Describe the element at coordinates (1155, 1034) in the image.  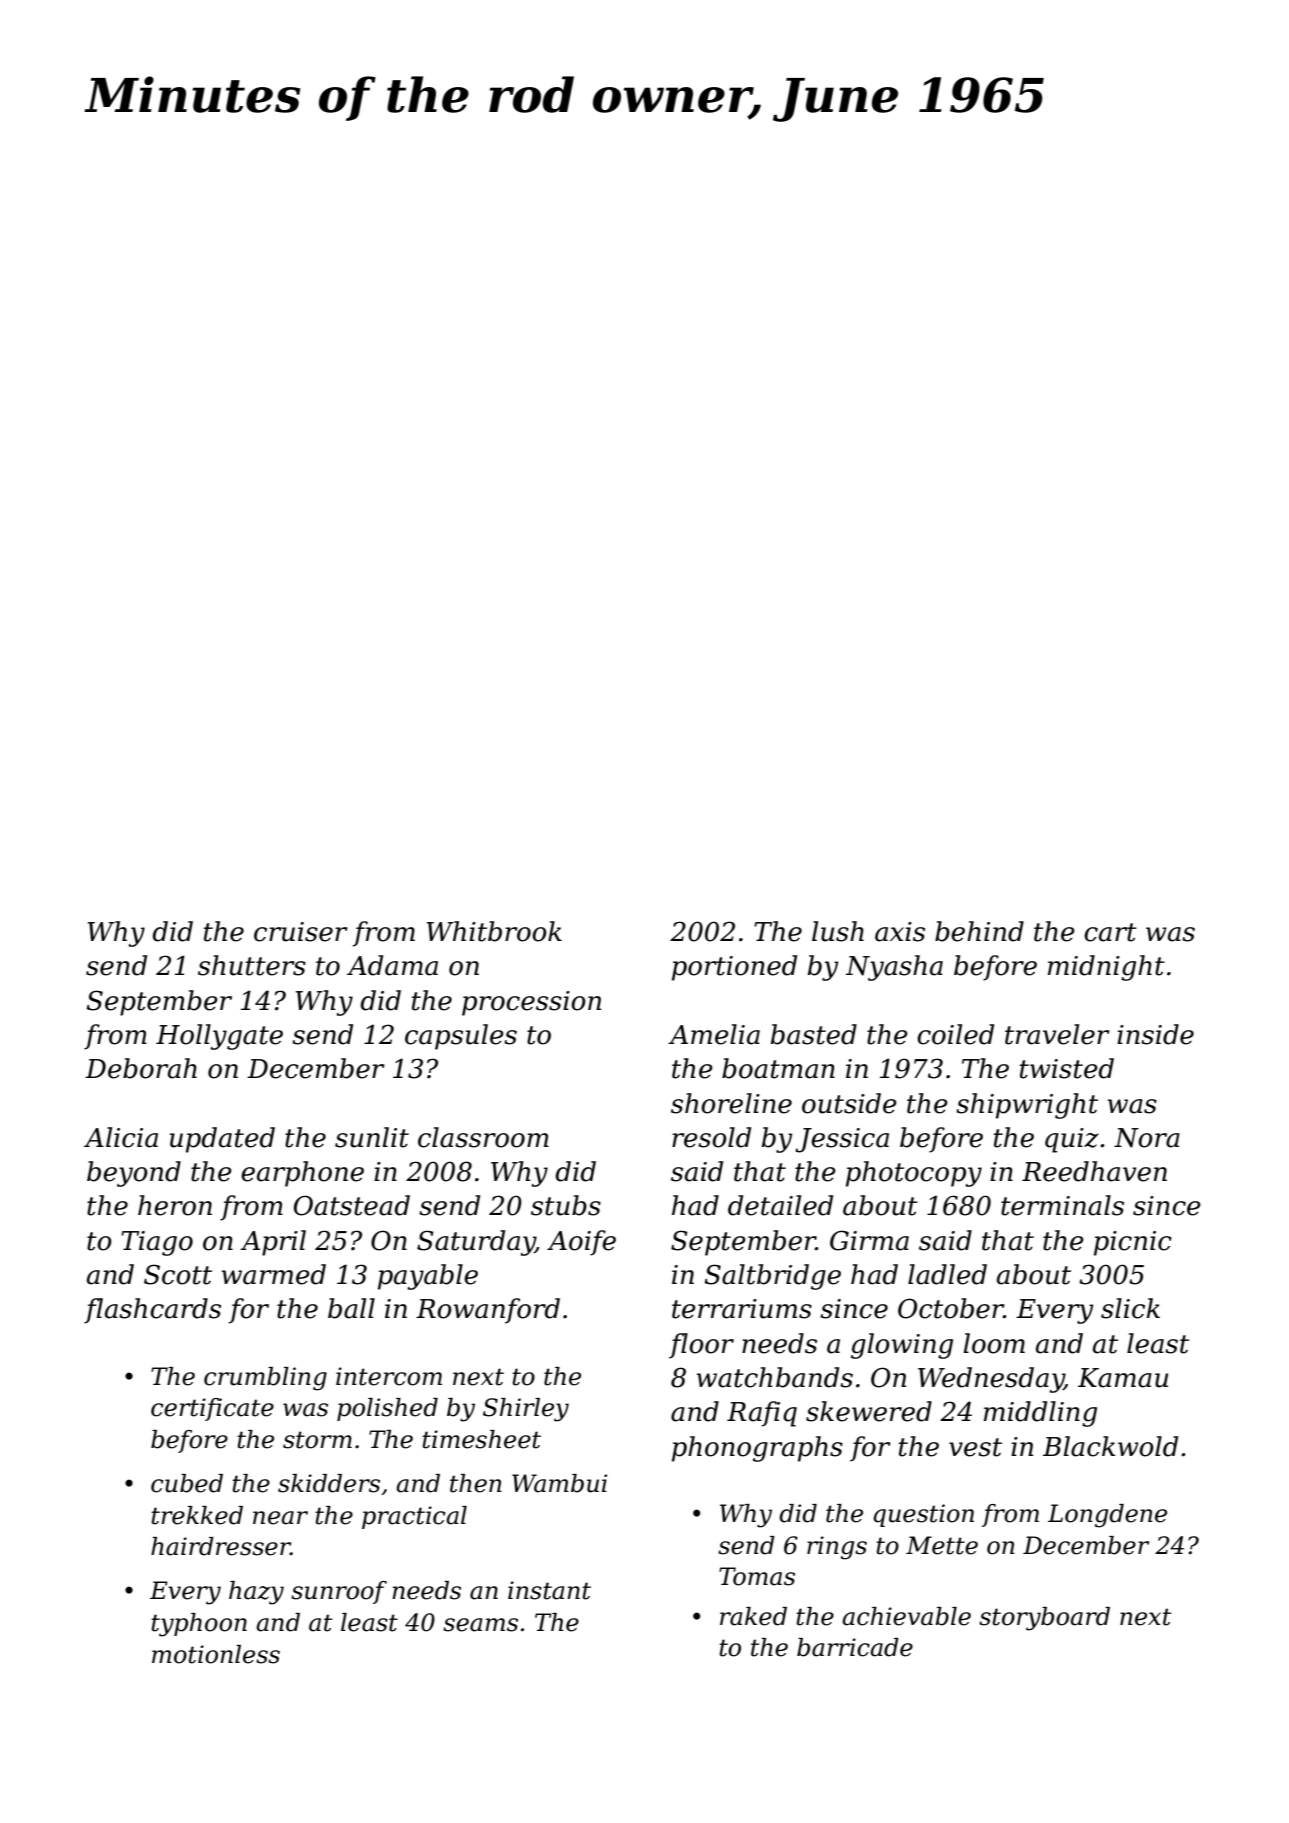
I see `inside` at that location.
